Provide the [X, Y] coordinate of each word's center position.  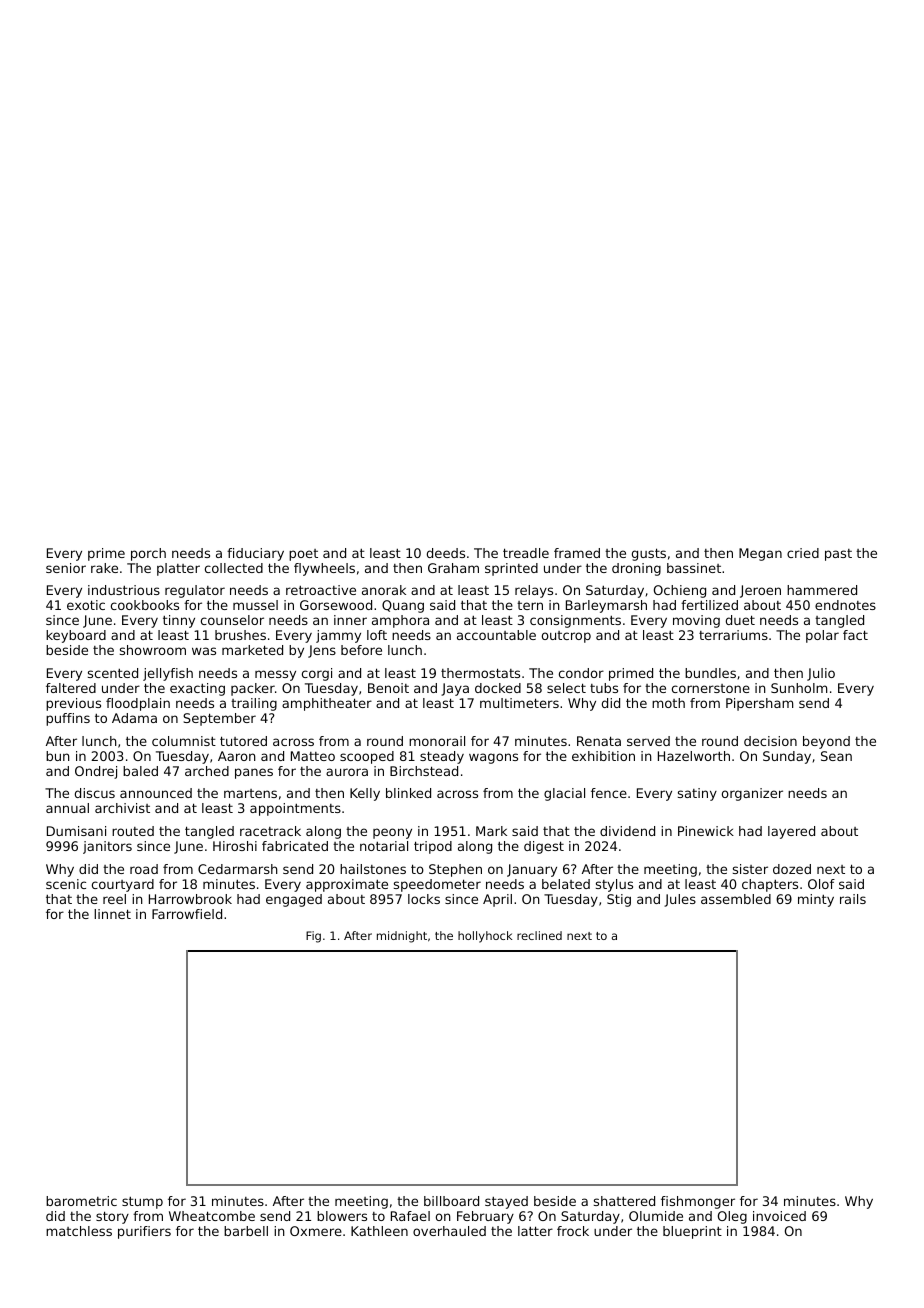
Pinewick [706, 831]
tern [530, 605]
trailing [254, 704]
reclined [539, 935]
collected [234, 568]
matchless [79, 1231]
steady [442, 757]
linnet [112, 914]
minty [816, 900]
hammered [822, 590]
